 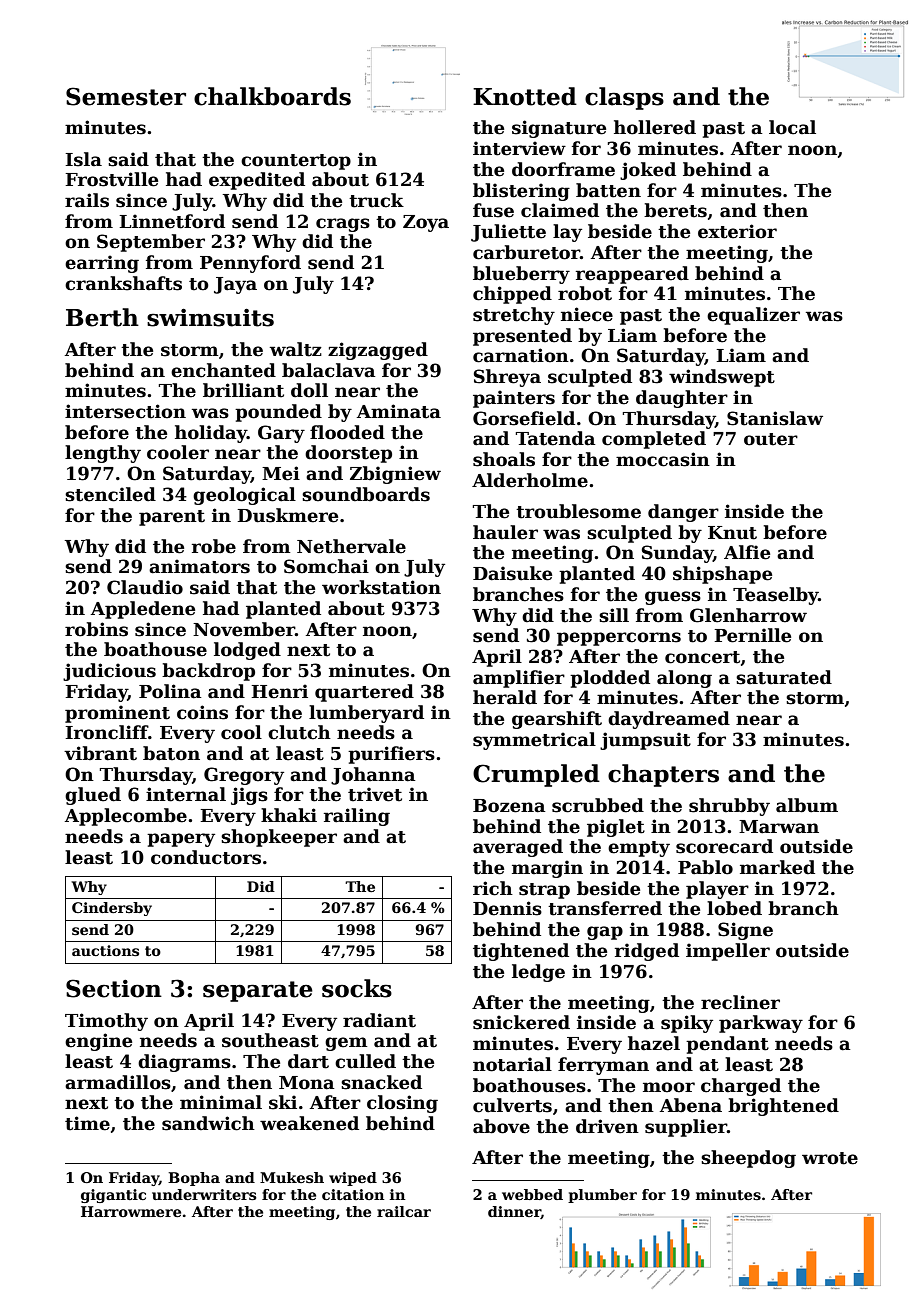 What do you see at coordinates (501, 1126) in the document?
I see `above` at bounding box center [501, 1126].
